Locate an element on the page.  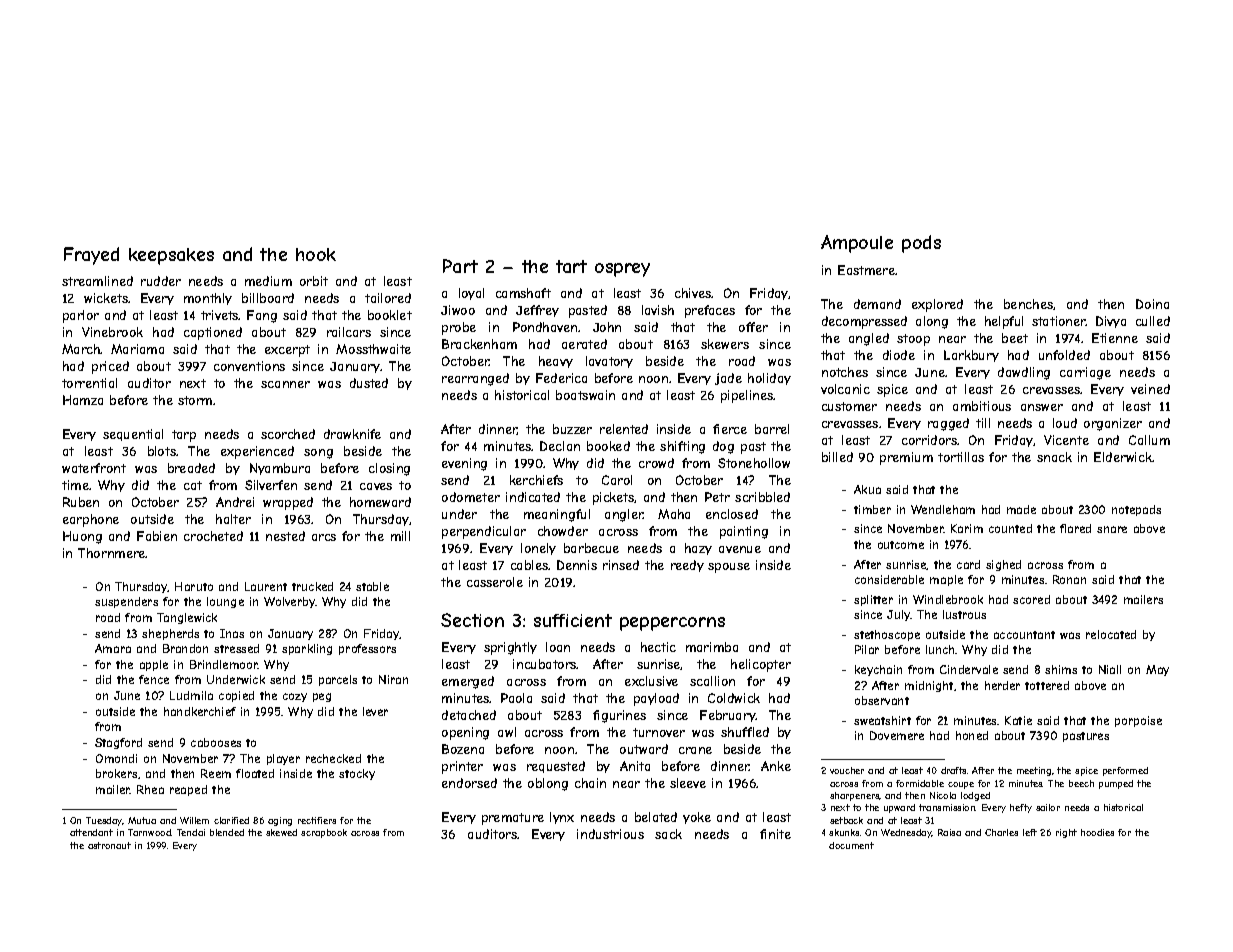
Haruto is located at coordinates (194, 586).
